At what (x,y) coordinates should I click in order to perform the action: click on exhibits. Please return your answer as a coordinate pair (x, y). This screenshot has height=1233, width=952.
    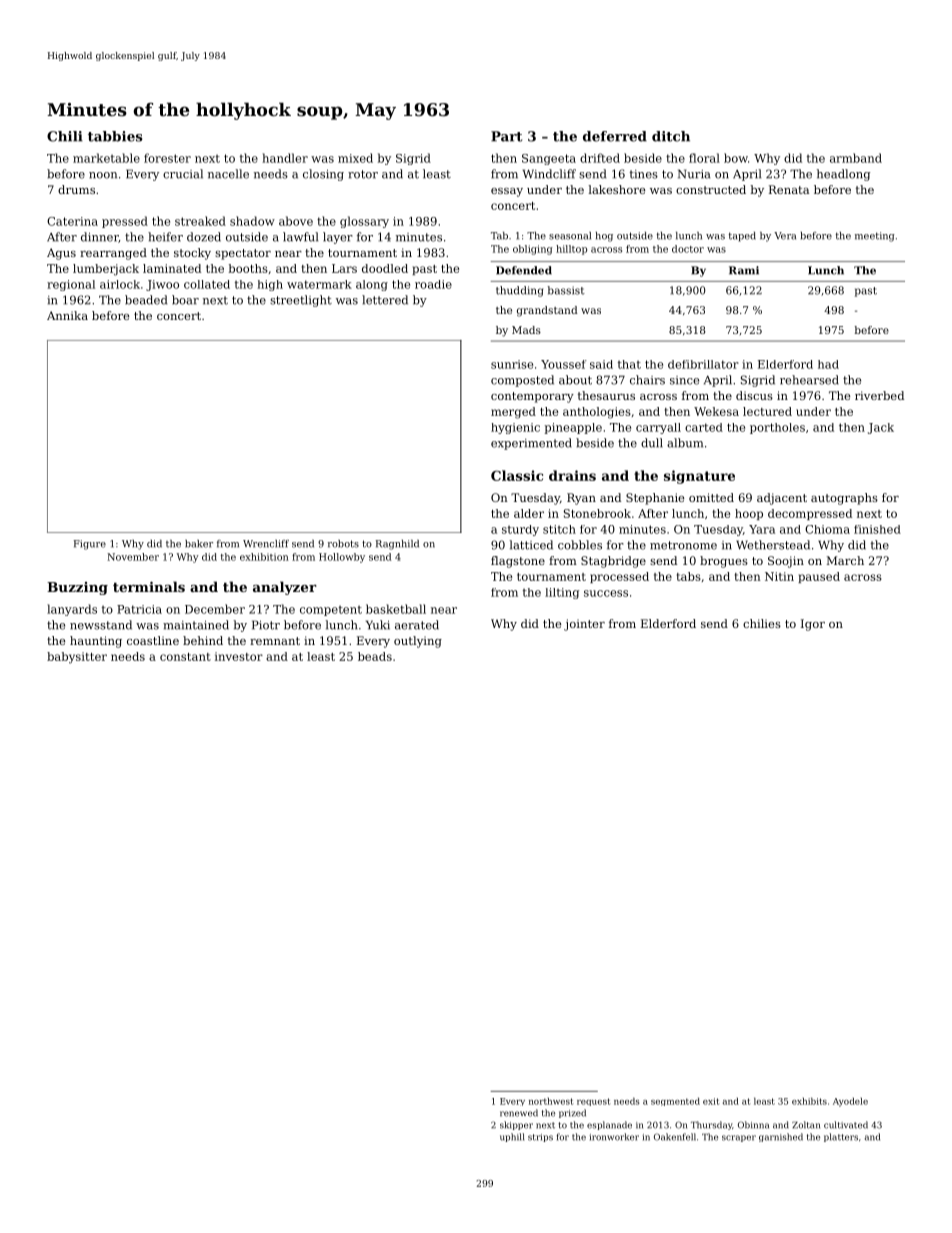
    Looking at the image, I should click on (809, 1101).
